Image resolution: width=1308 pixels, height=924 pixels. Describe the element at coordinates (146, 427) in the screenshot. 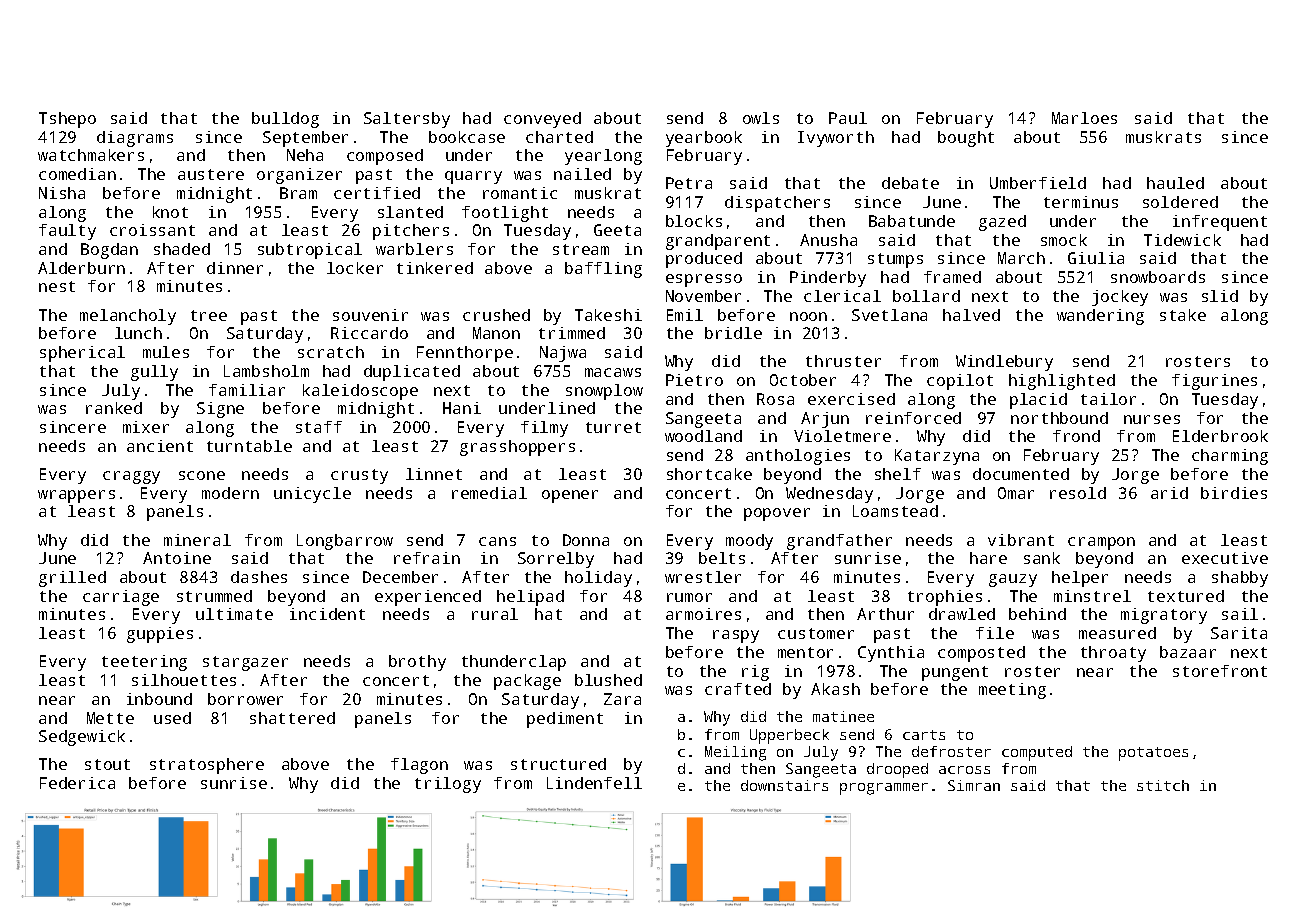

I see `mixer` at that location.
